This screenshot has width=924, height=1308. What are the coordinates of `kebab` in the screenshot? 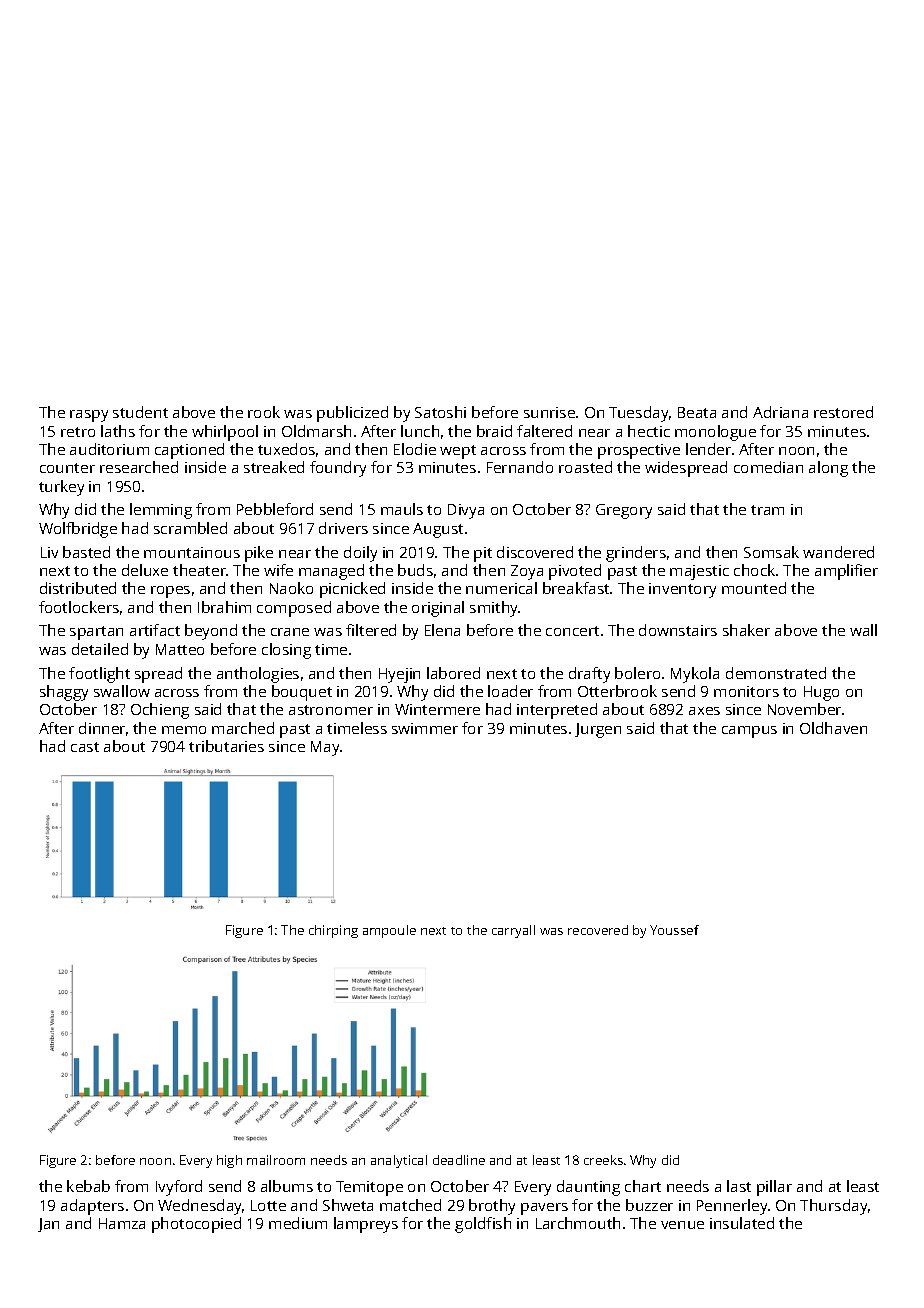 It's located at (88, 1186).
